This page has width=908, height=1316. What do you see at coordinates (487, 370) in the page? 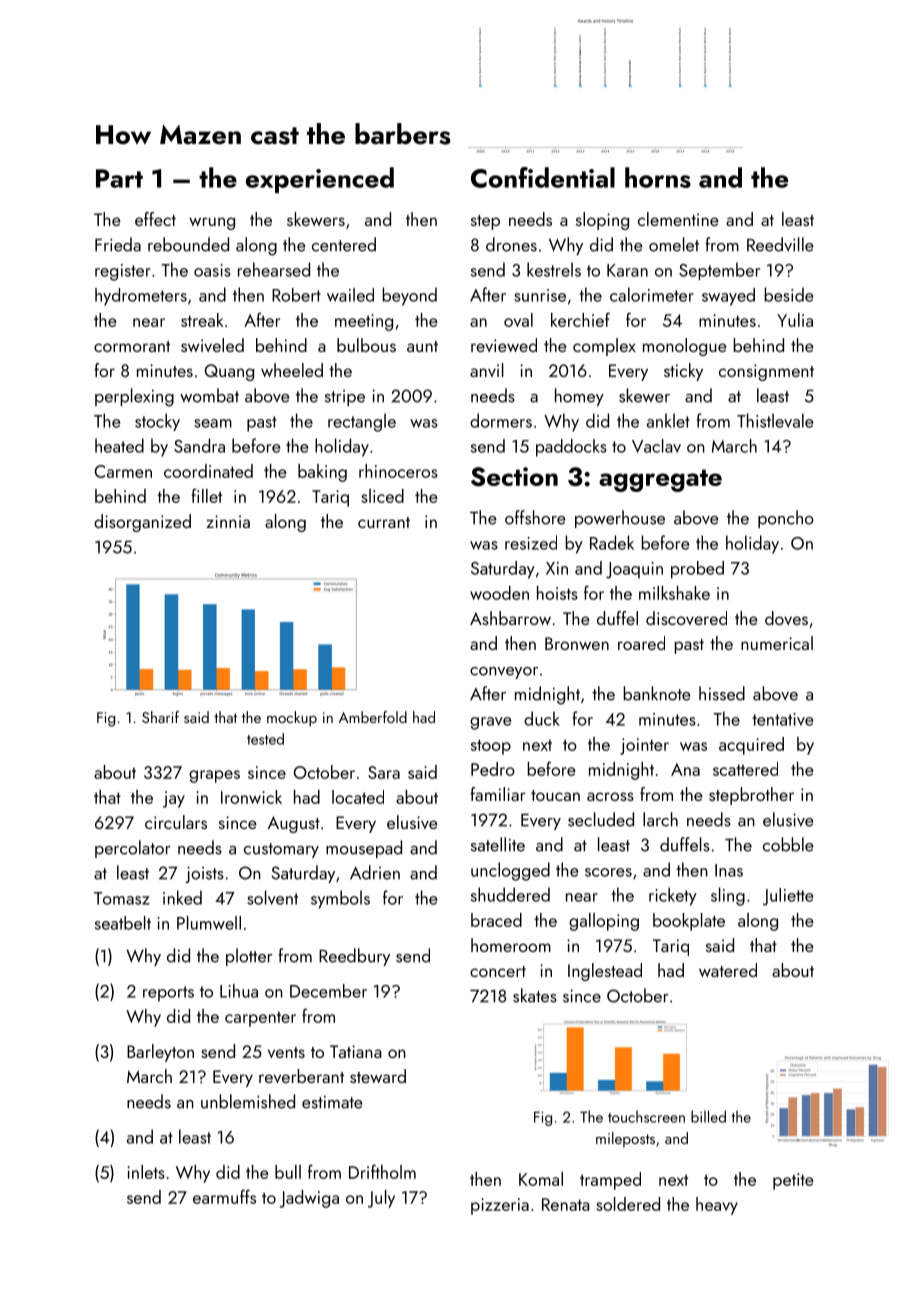
I see `anvil` at bounding box center [487, 370].
